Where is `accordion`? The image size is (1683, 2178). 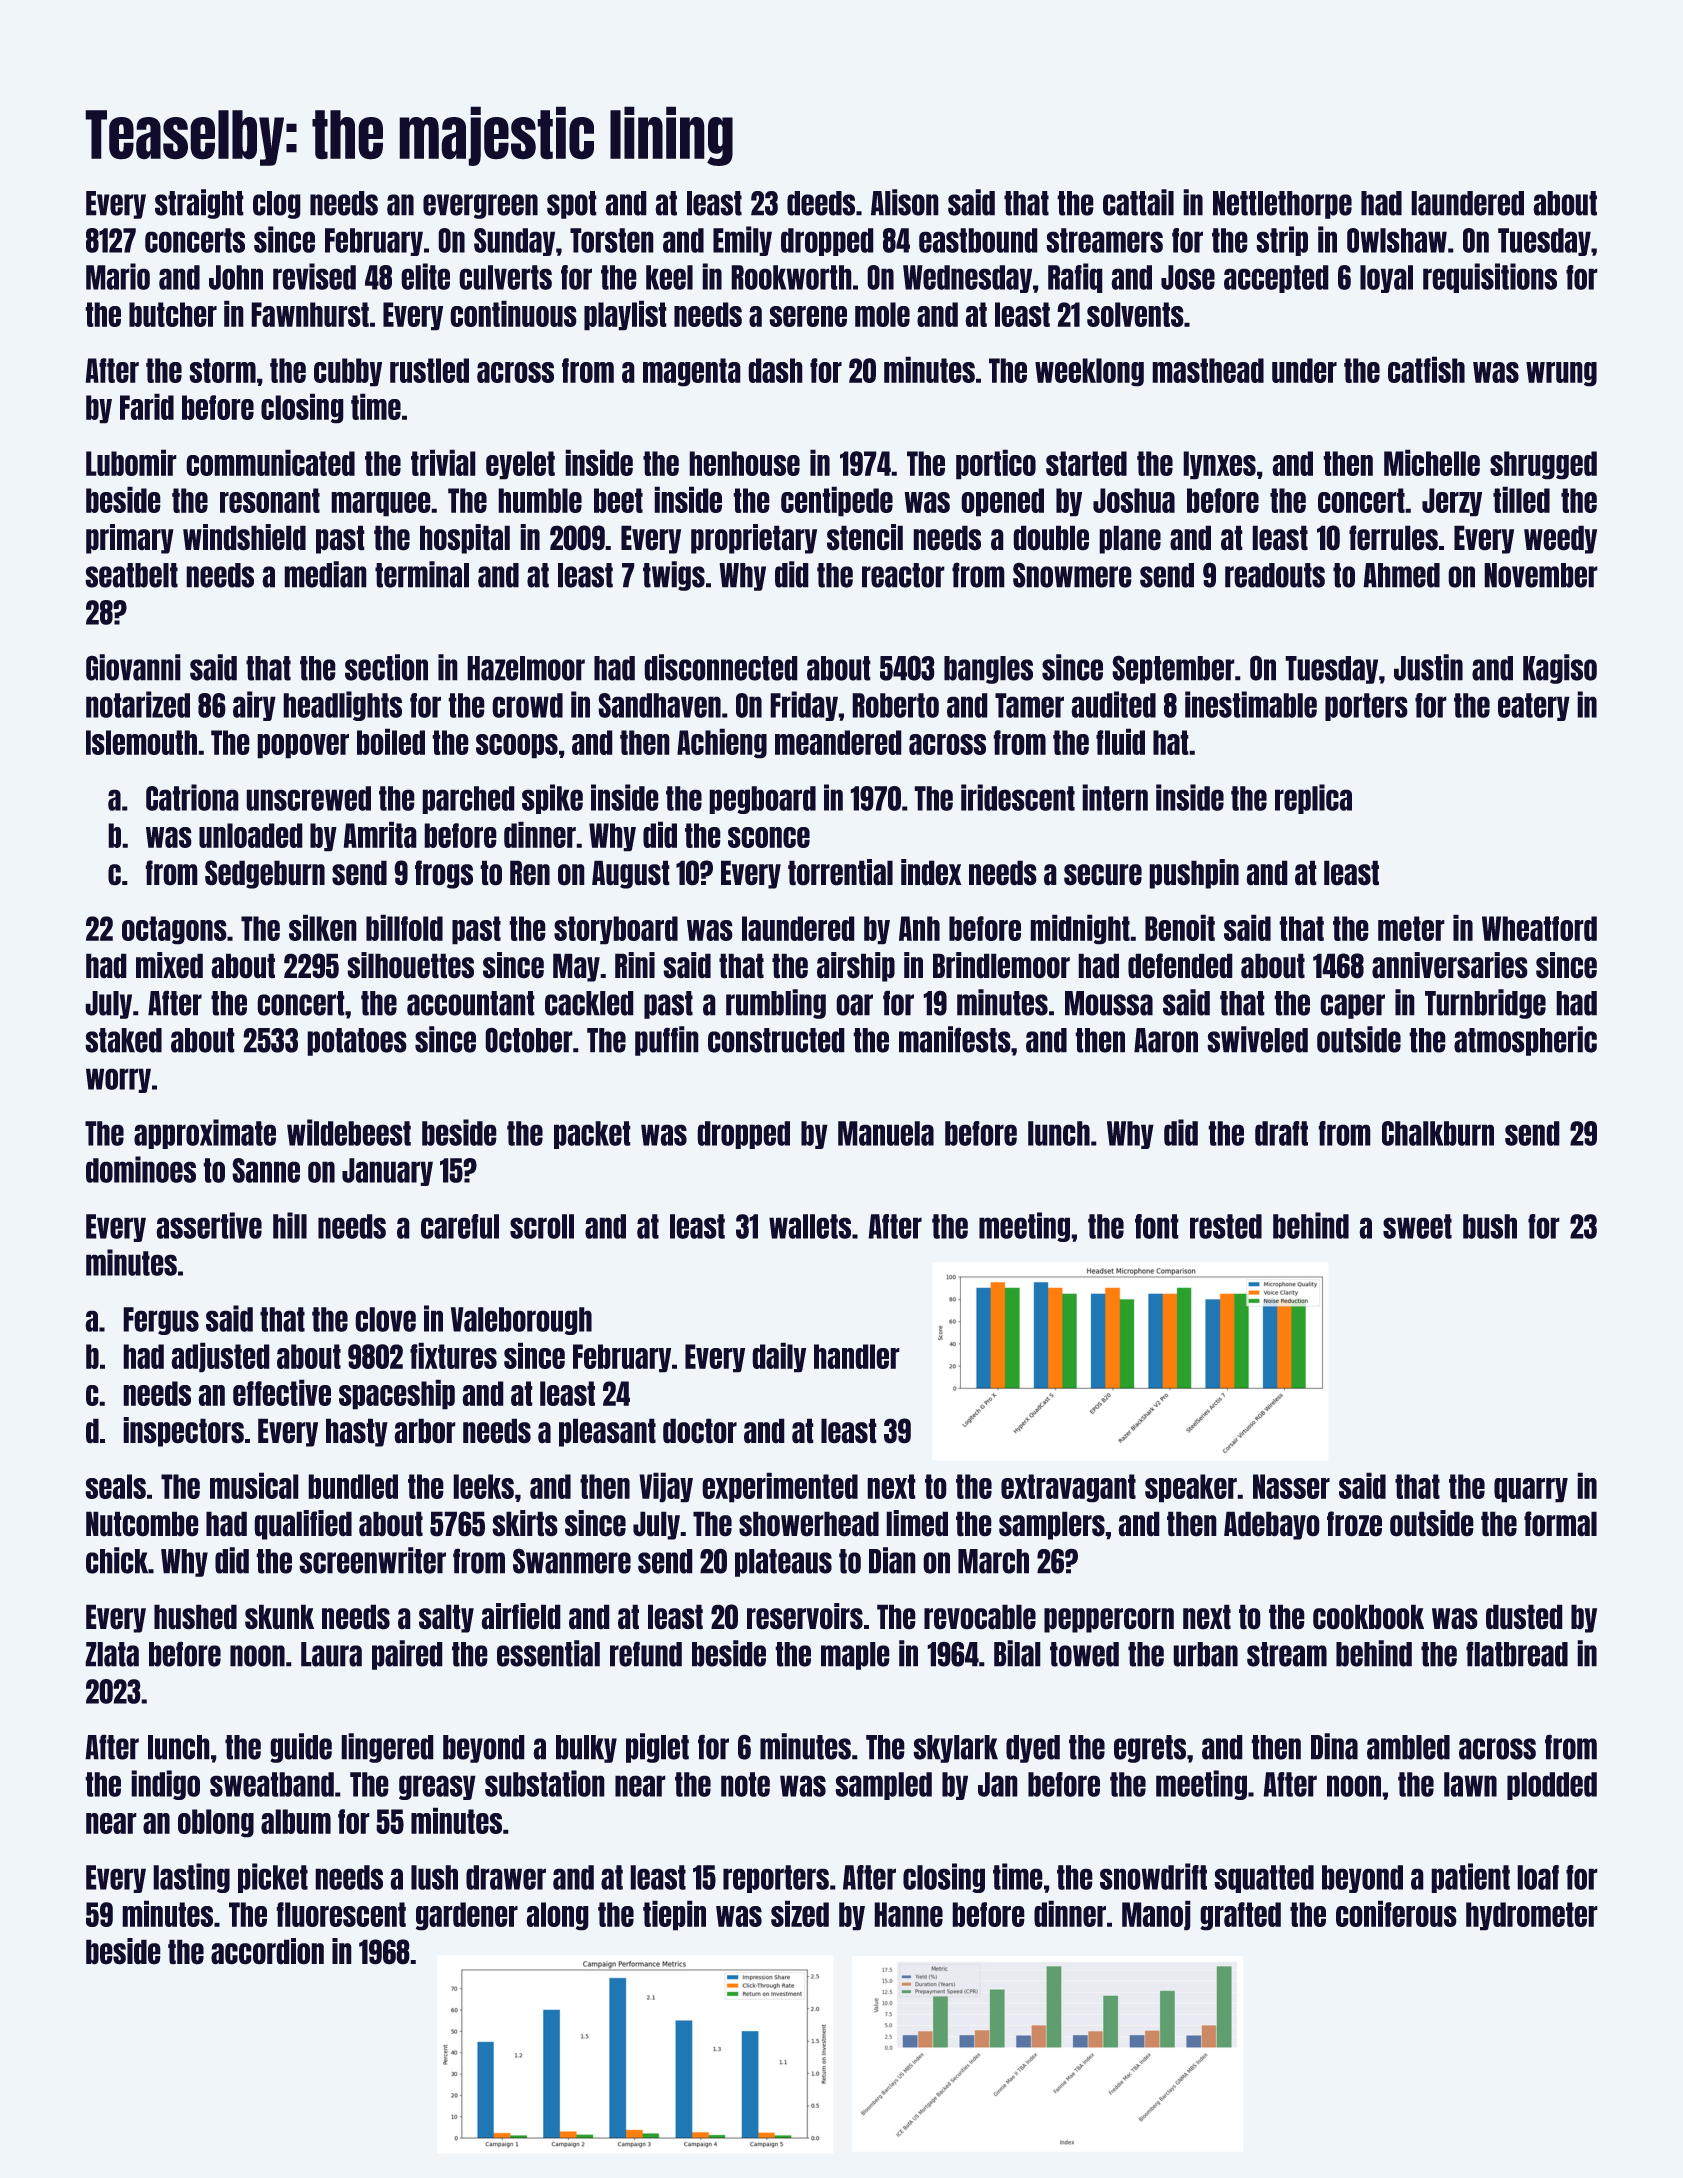 accordion is located at coordinates (267, 1951).
